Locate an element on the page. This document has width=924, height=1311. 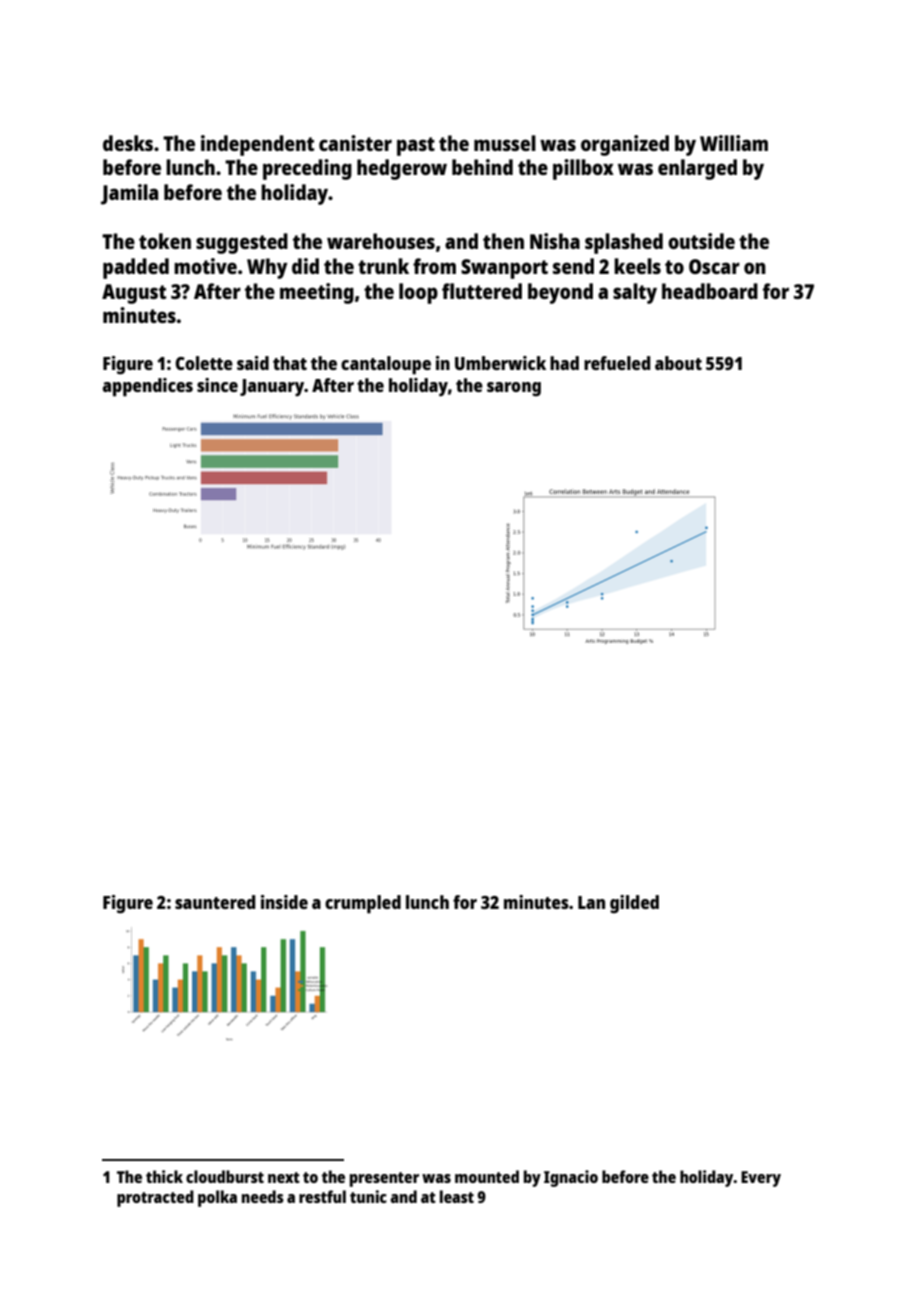
sauntered is located at coordinates (215, 902).
